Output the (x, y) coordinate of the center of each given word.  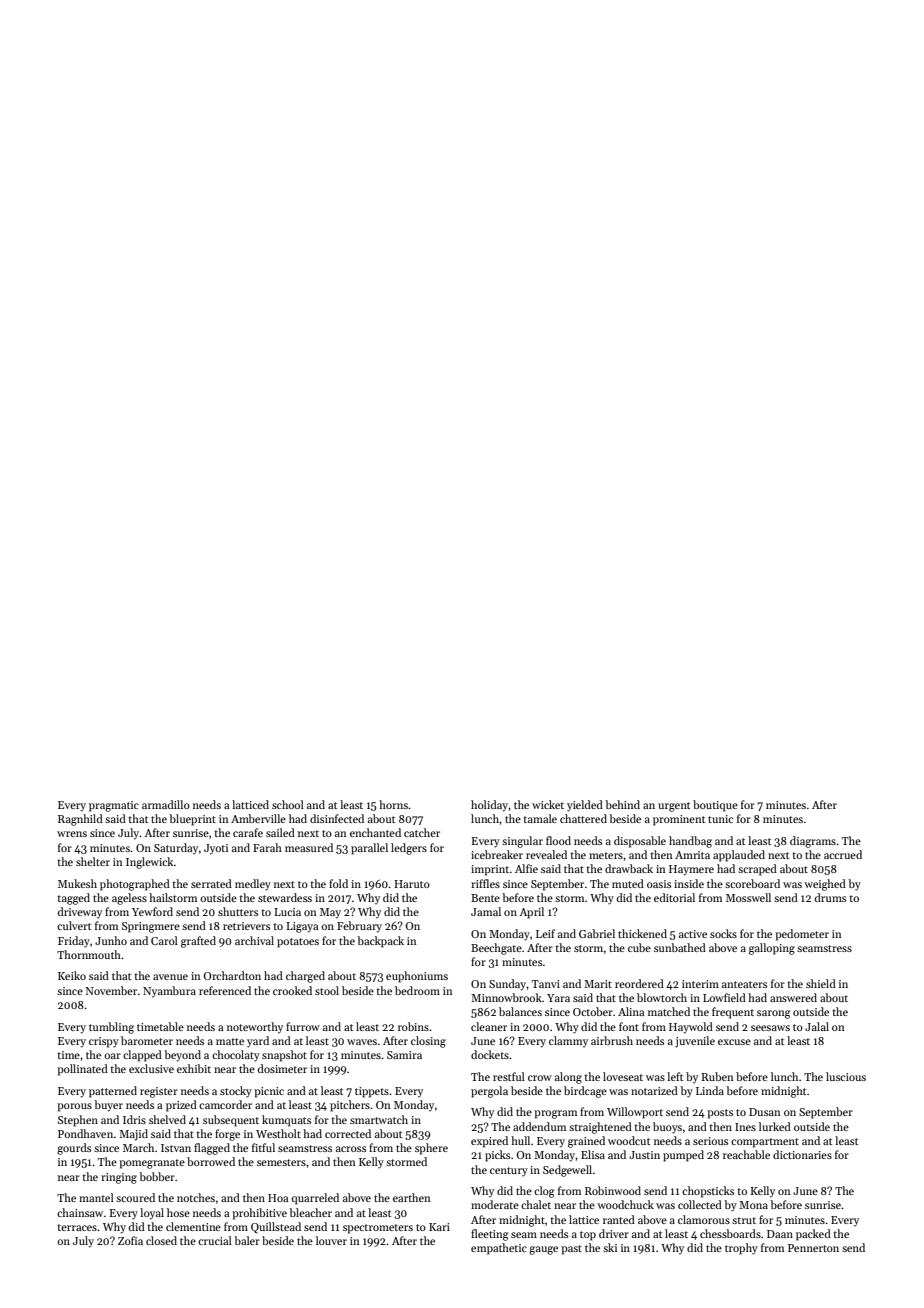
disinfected (337, 818)
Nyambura (169, 991)
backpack (380, 942)
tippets (372, 1092)
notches (196, 1197)
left (675, 1076)
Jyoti (216, 849)
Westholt (278, 1133)
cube (639, 947)
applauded (739, 856)
